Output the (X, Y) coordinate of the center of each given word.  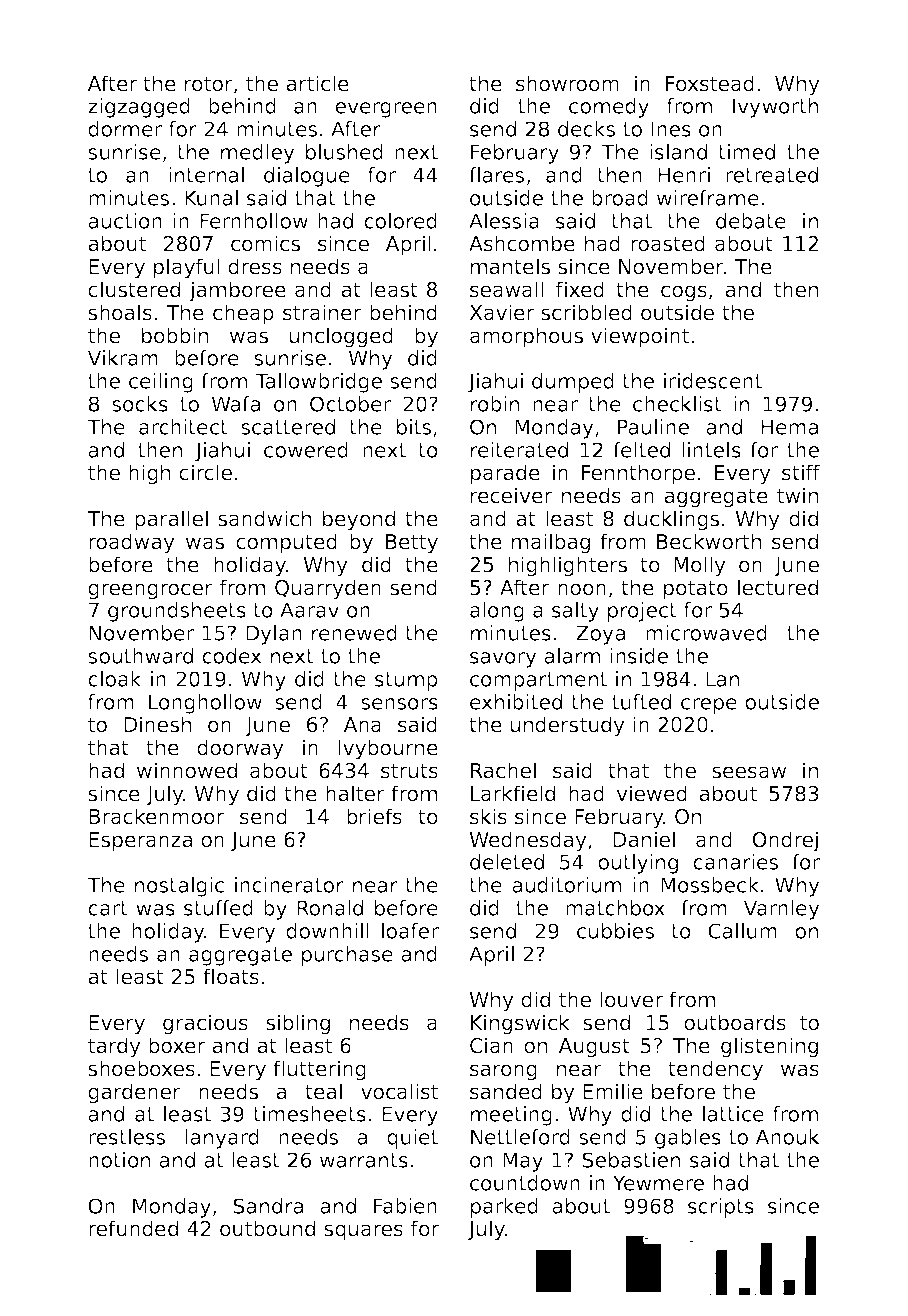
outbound (267, 1228)
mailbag (551, 543)
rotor (209, 84)
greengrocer (150, 591)
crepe (709, 706)
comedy (609, 108)
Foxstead (710, 83)
